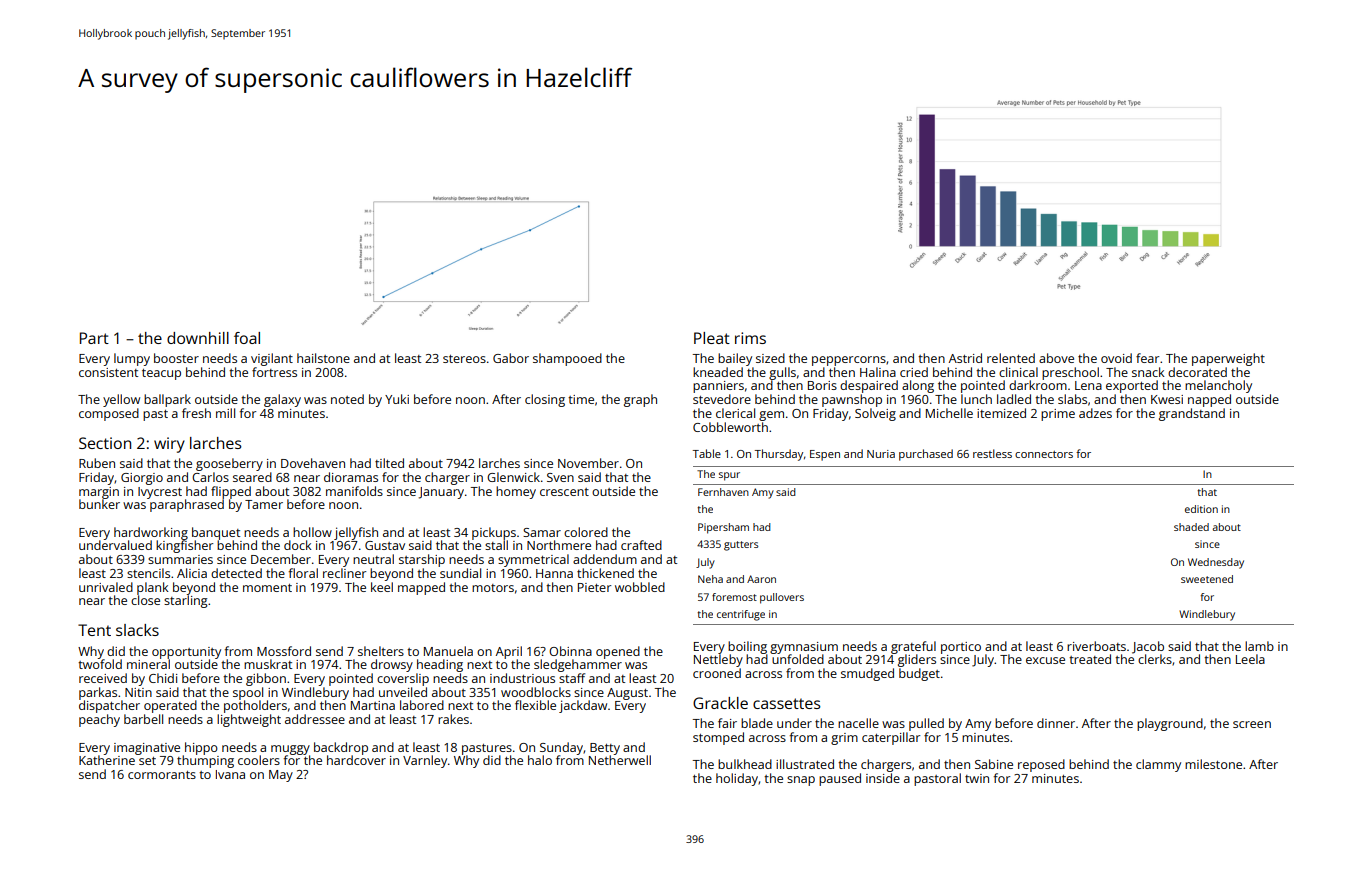 Image resolution: width=1372 pixels, height=887 pixels. Describe the element at coordinates (230, 774) in the document. I see `Ivana` at that location.
